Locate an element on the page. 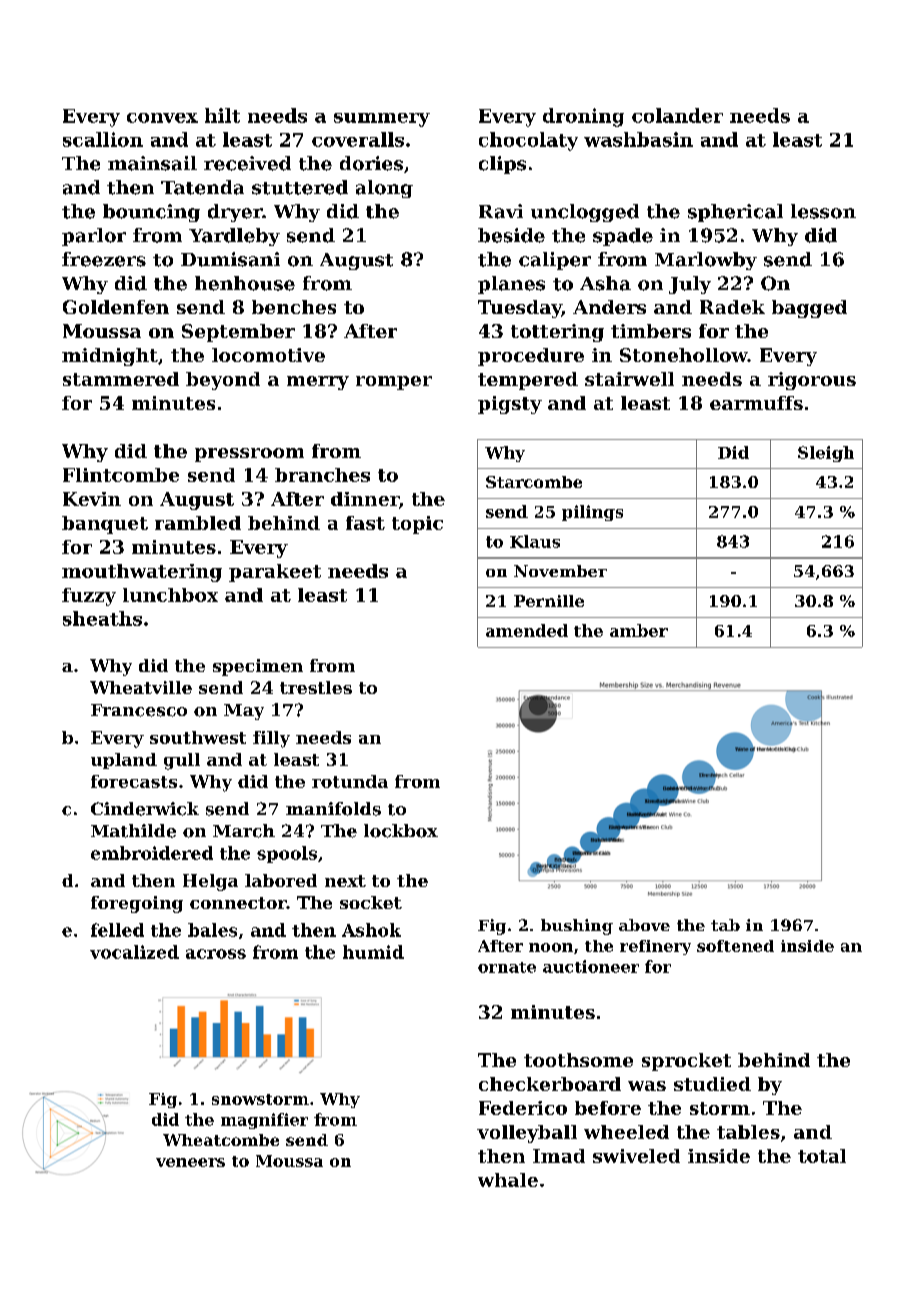 Image resolution: width=924 pixels, height=1311 pixels. pilings is located at coordinates (592, 513).
